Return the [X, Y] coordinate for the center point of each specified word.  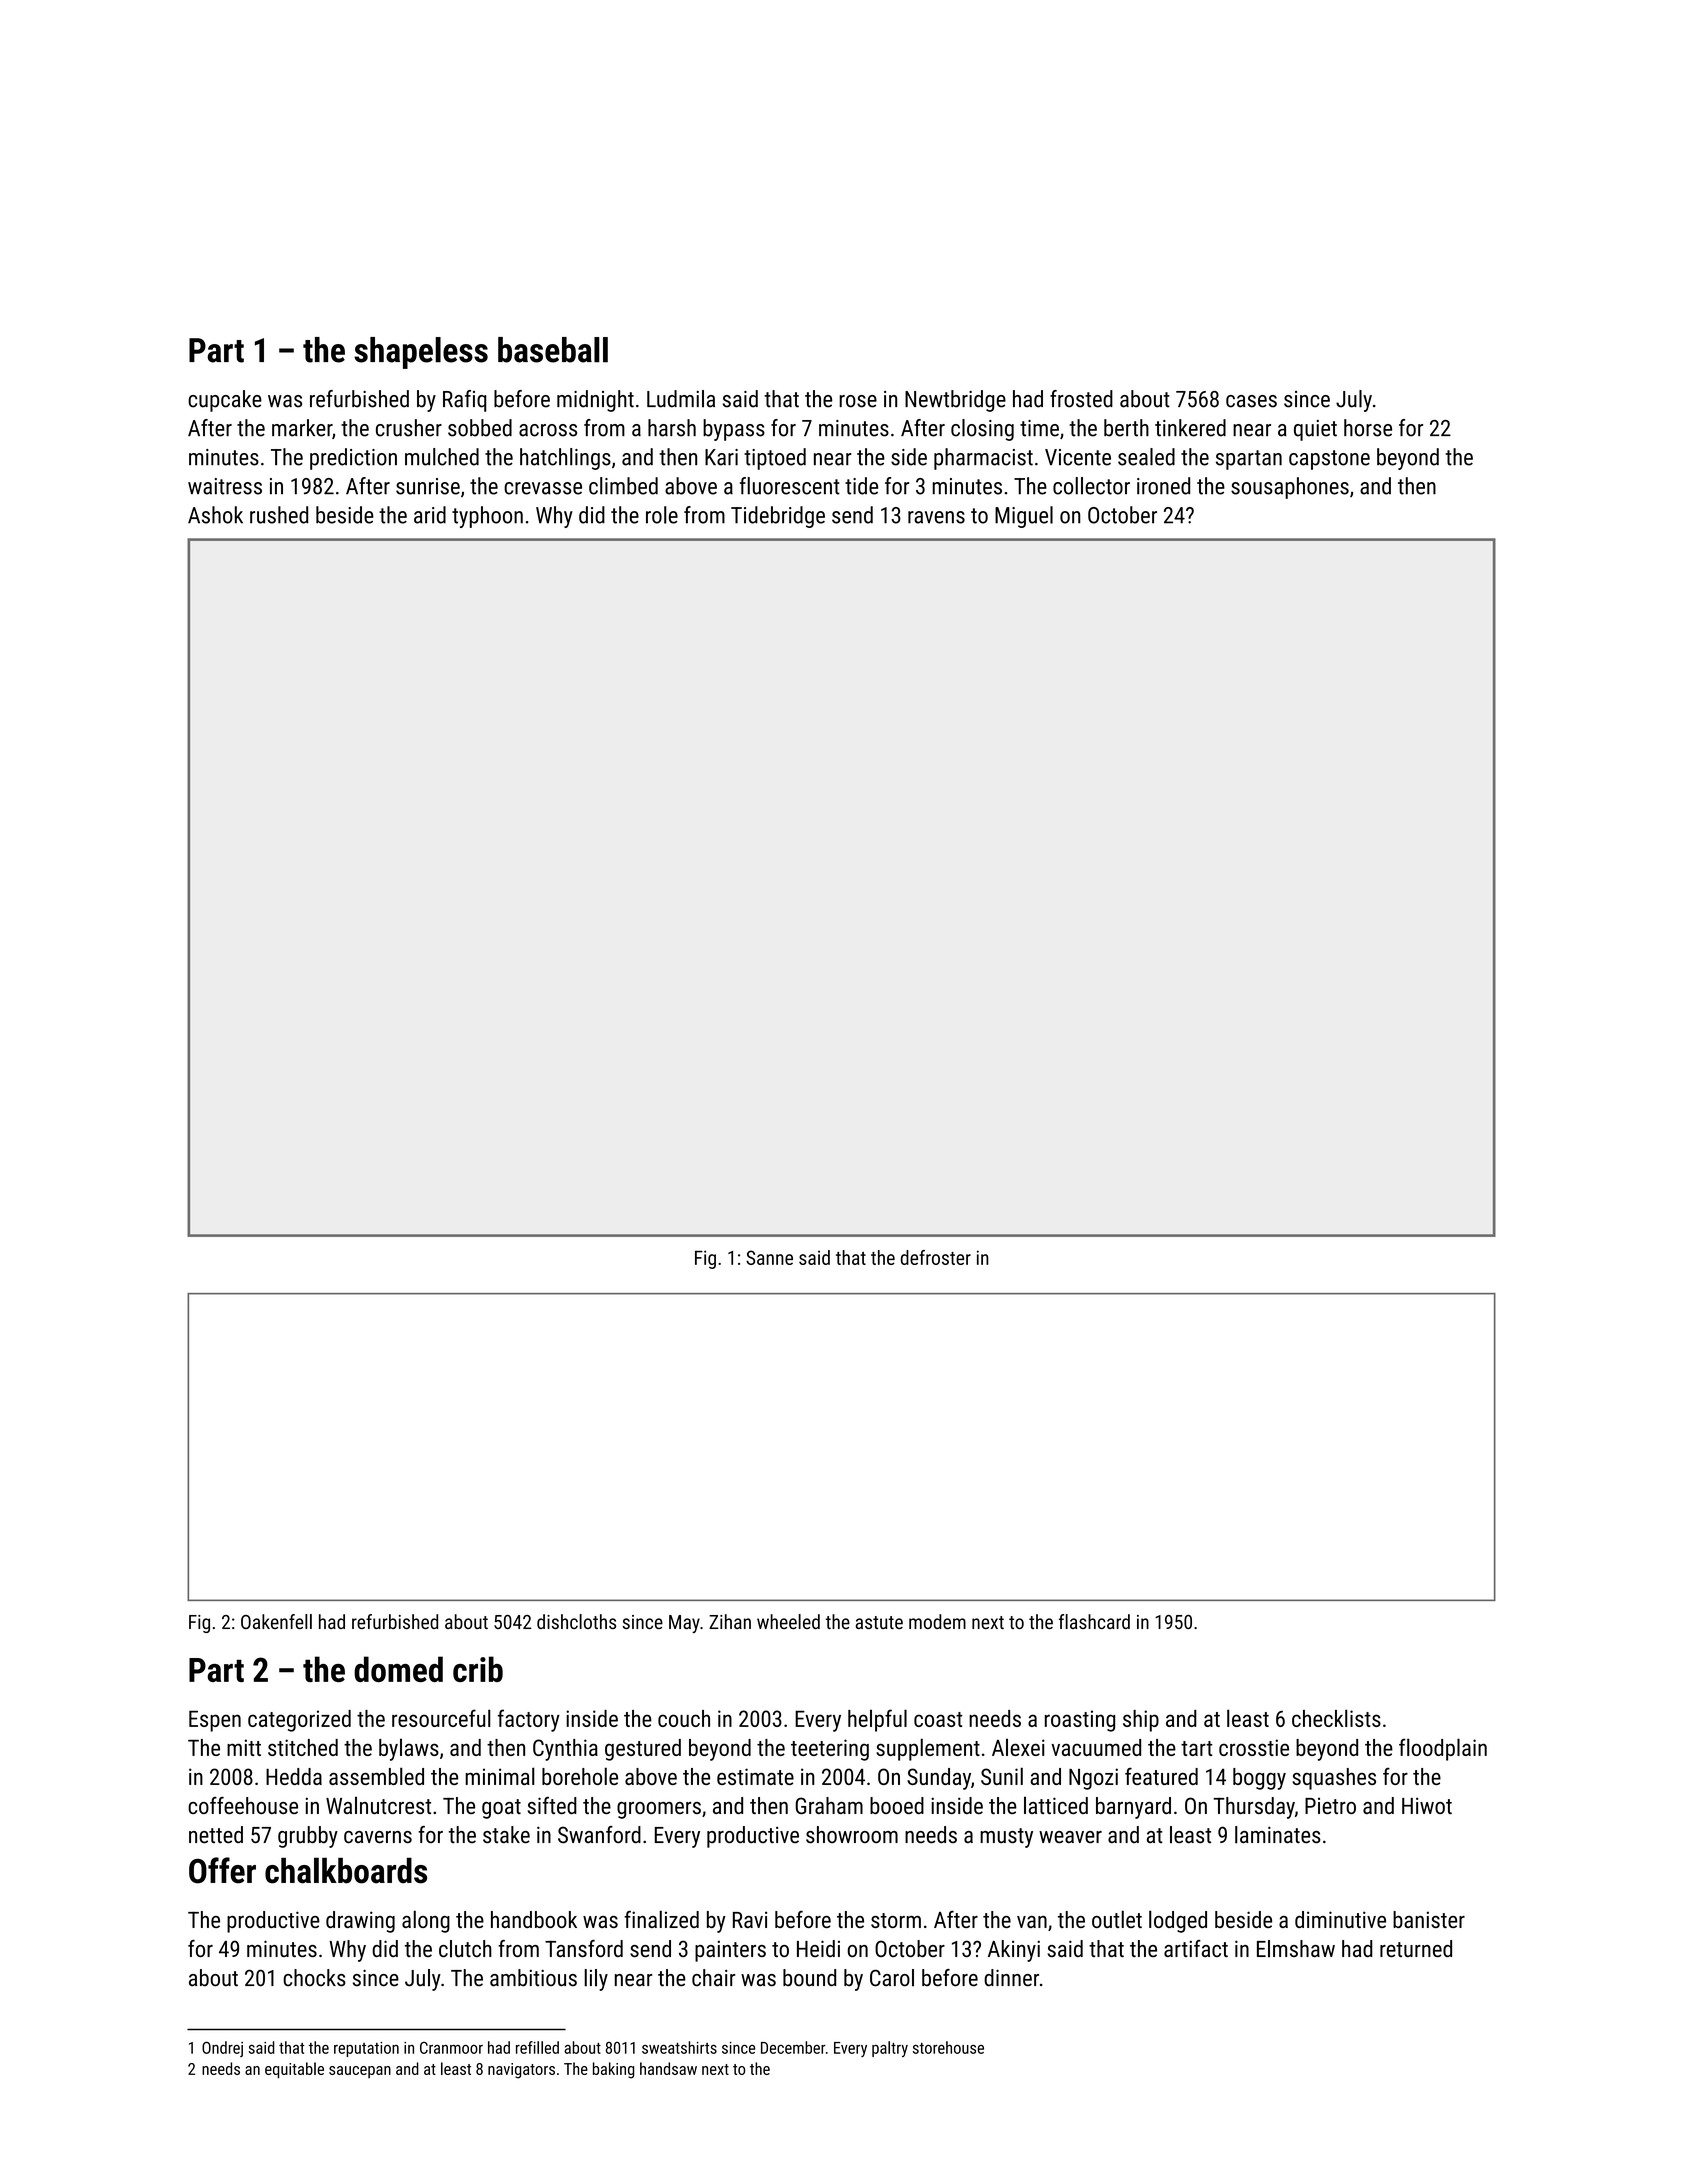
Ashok [215, 515]
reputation [366, 2049]
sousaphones [1290, 488]
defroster [936, 1257]
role [662, 515]
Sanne [769, 1257]
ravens [936, 517]
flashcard [1094, 1621]
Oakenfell [276, 1621]
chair [713, 1978]
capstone [1329, 460]
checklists [1336, 1718]
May [684, 1624]
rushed [279, 515]
